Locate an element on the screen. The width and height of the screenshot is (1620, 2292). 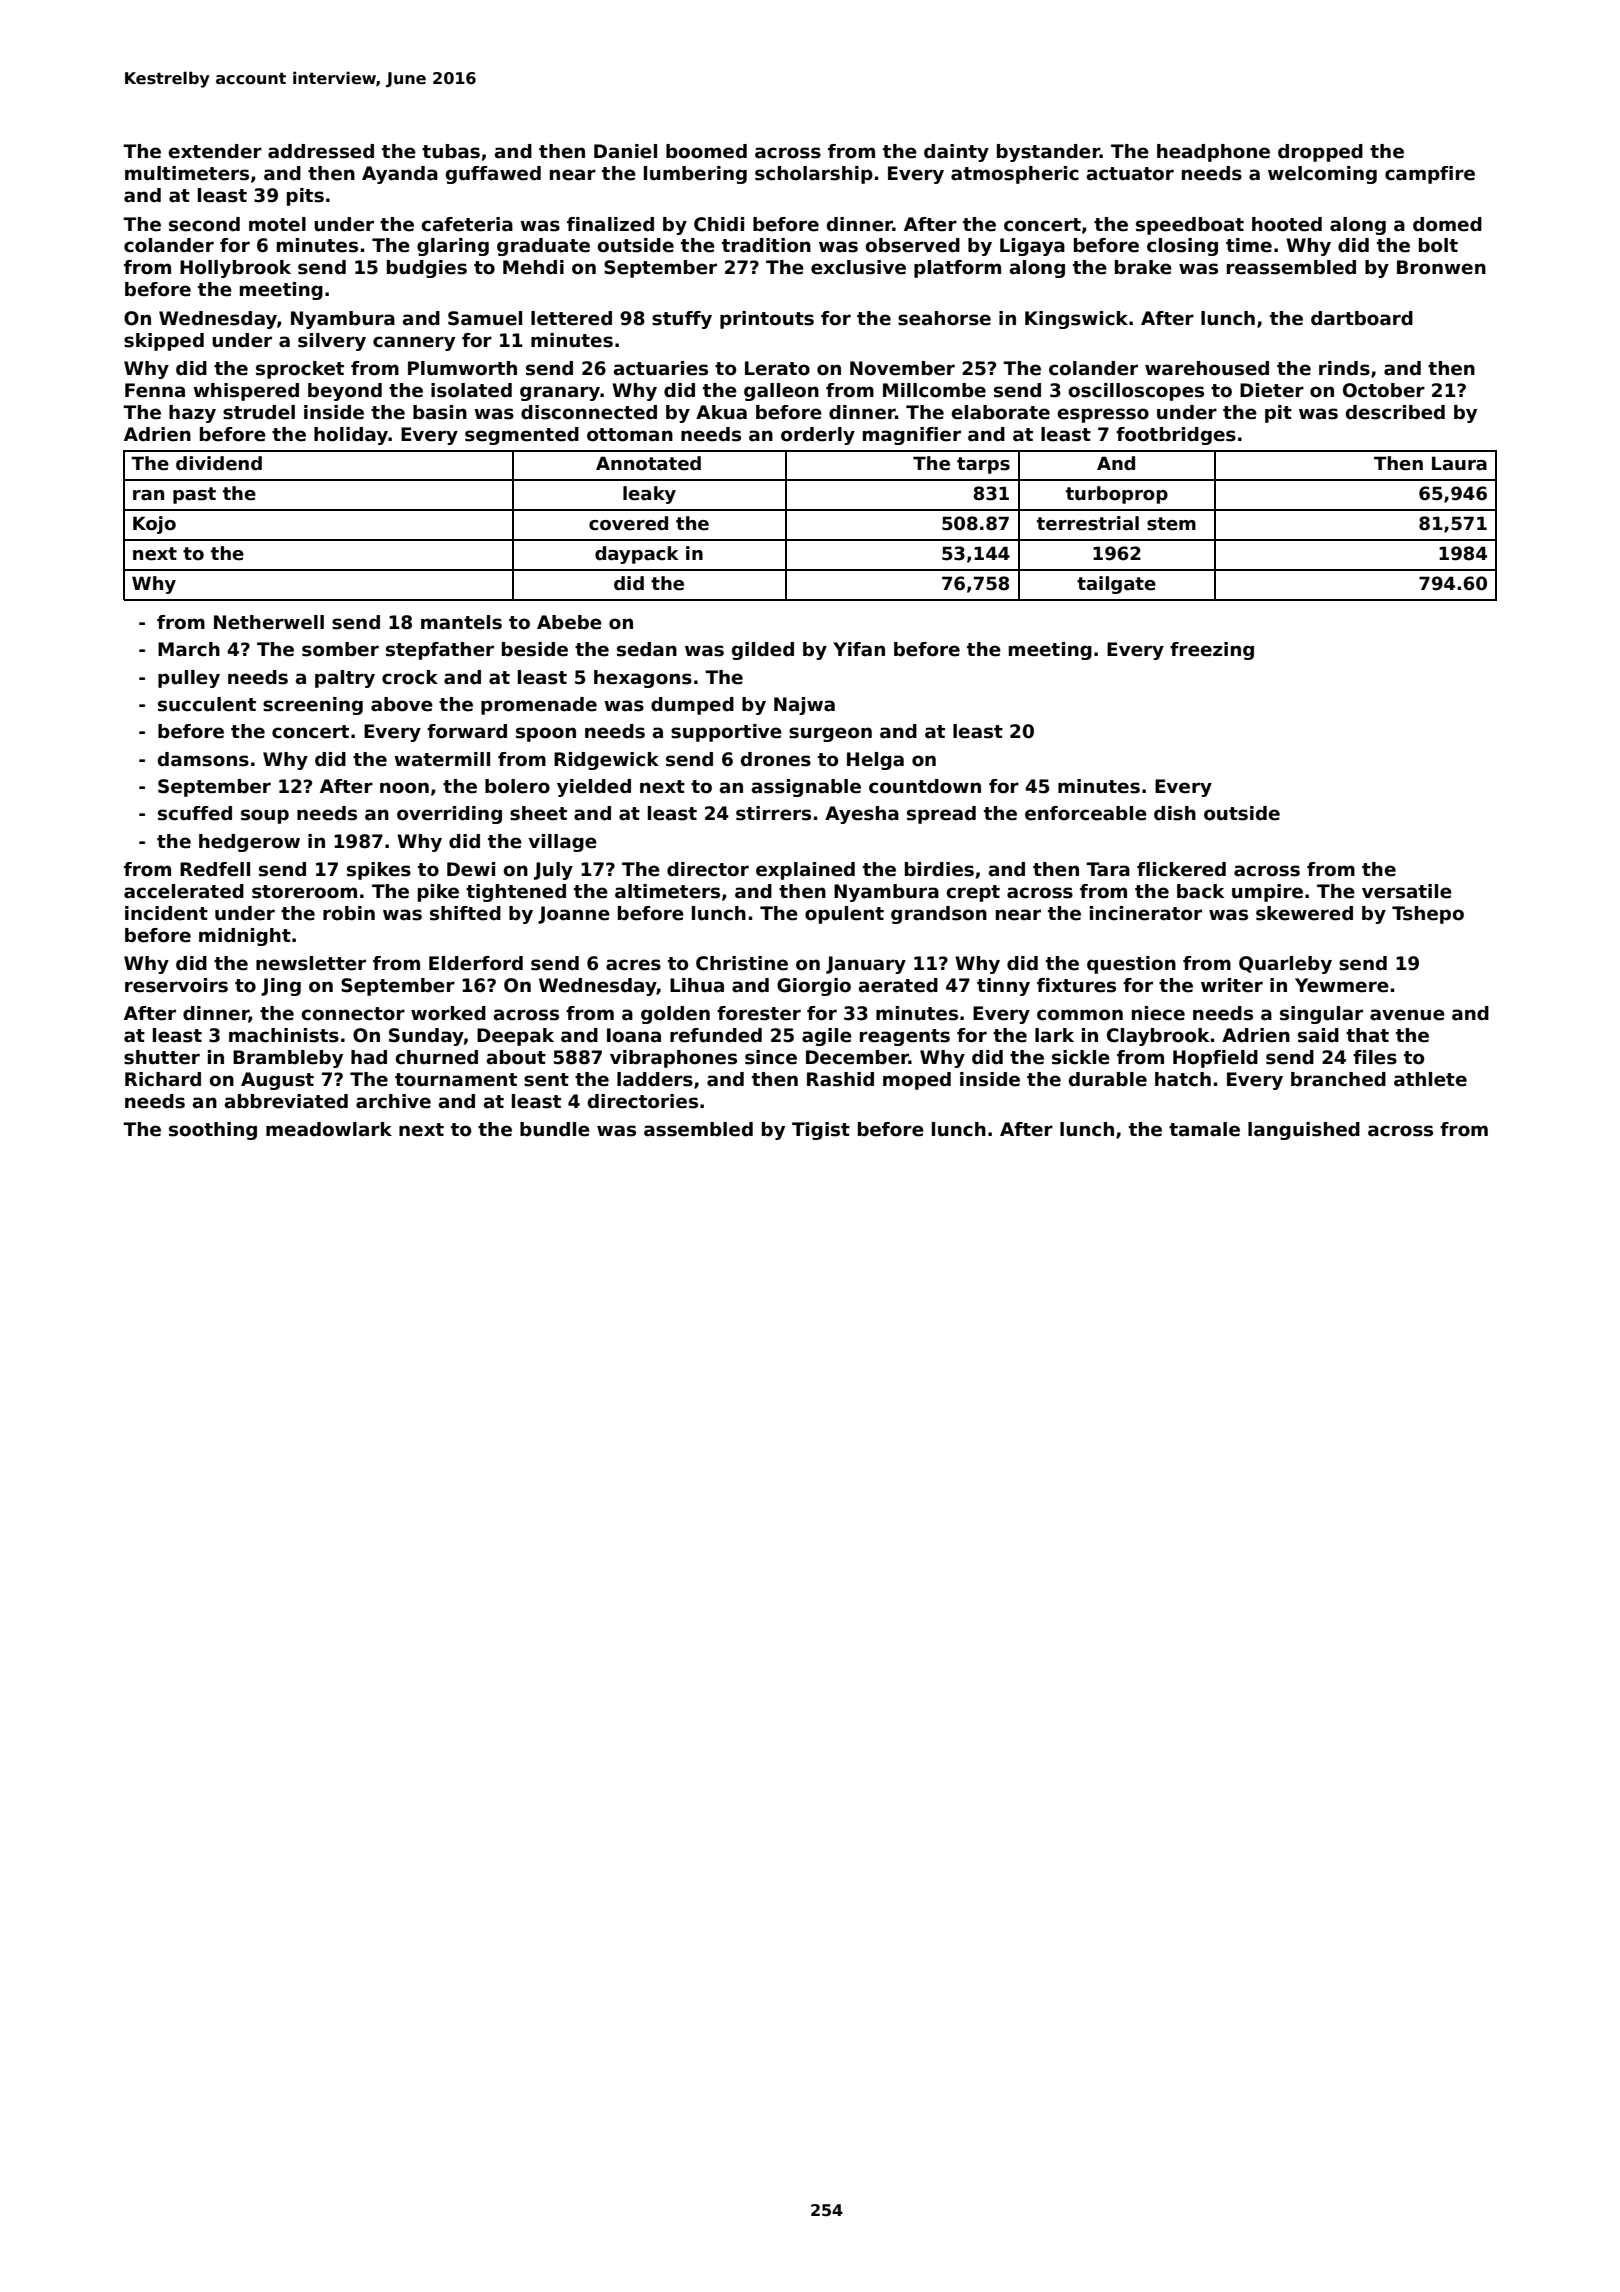
dainty is located at coordinates (956, 153).
